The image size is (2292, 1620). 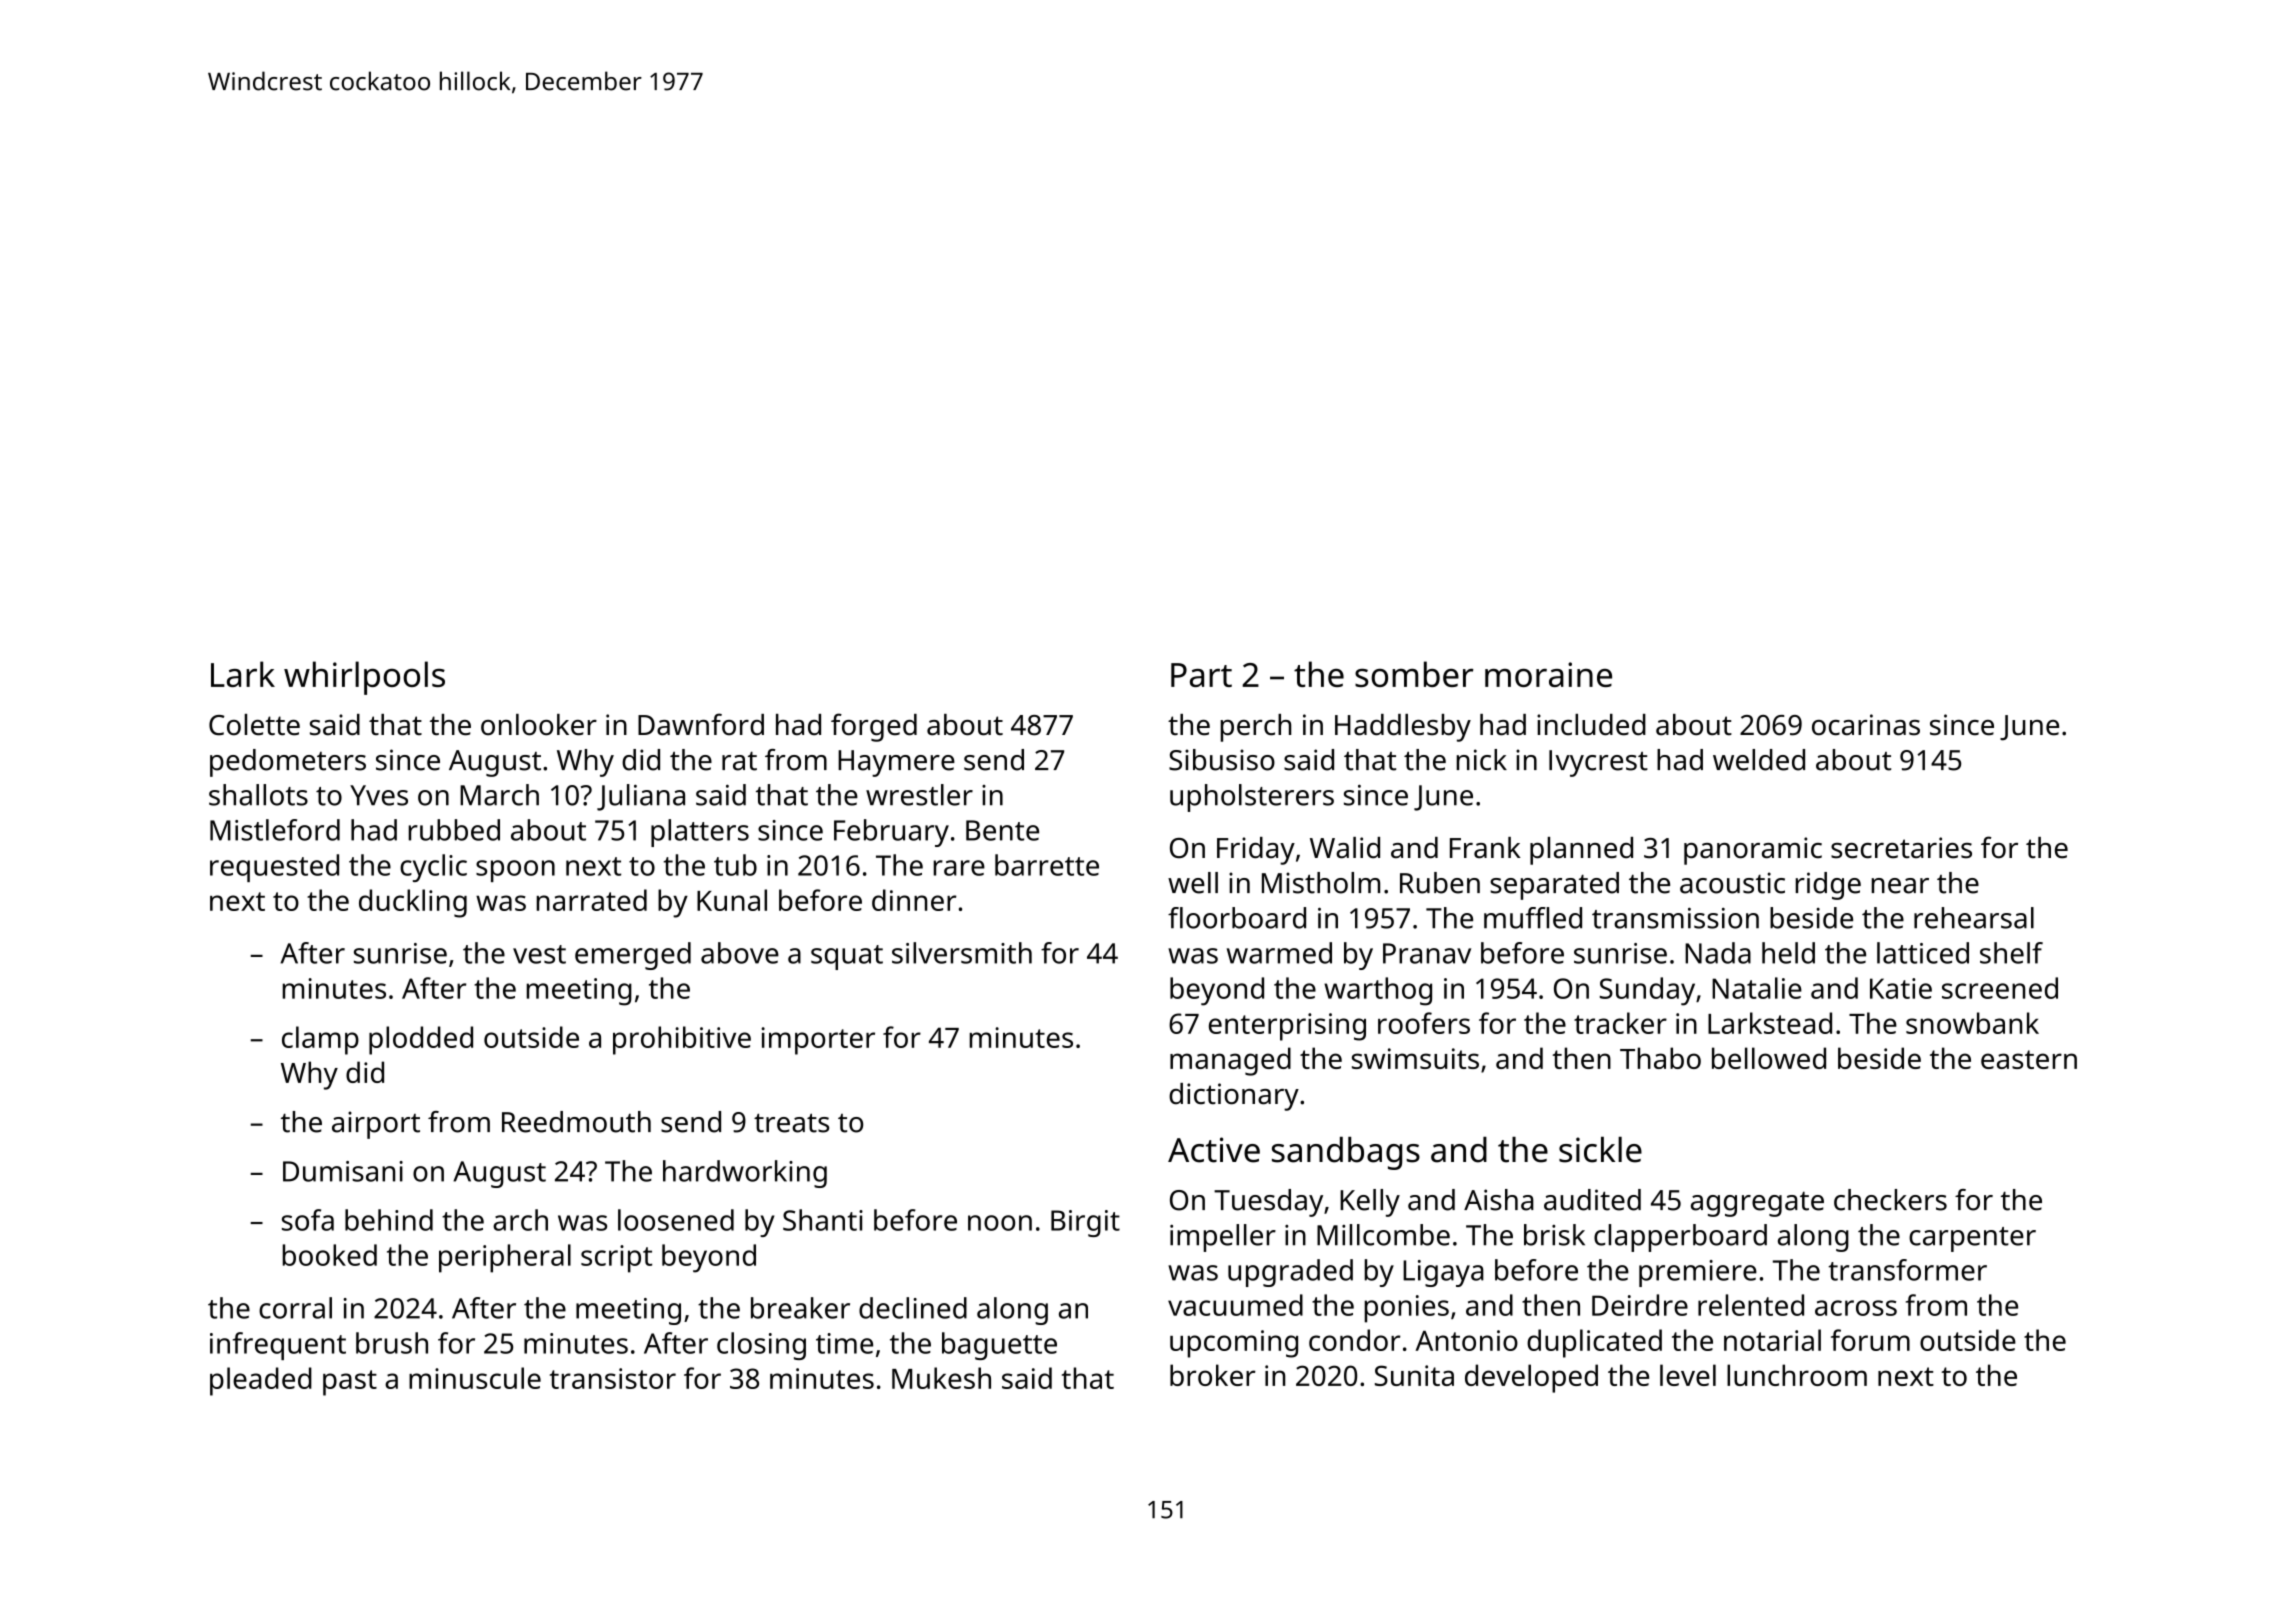 What do you see at coordinates (1548, 674) in the document?
I see `moraine` at bounding box center [1548, 674].
